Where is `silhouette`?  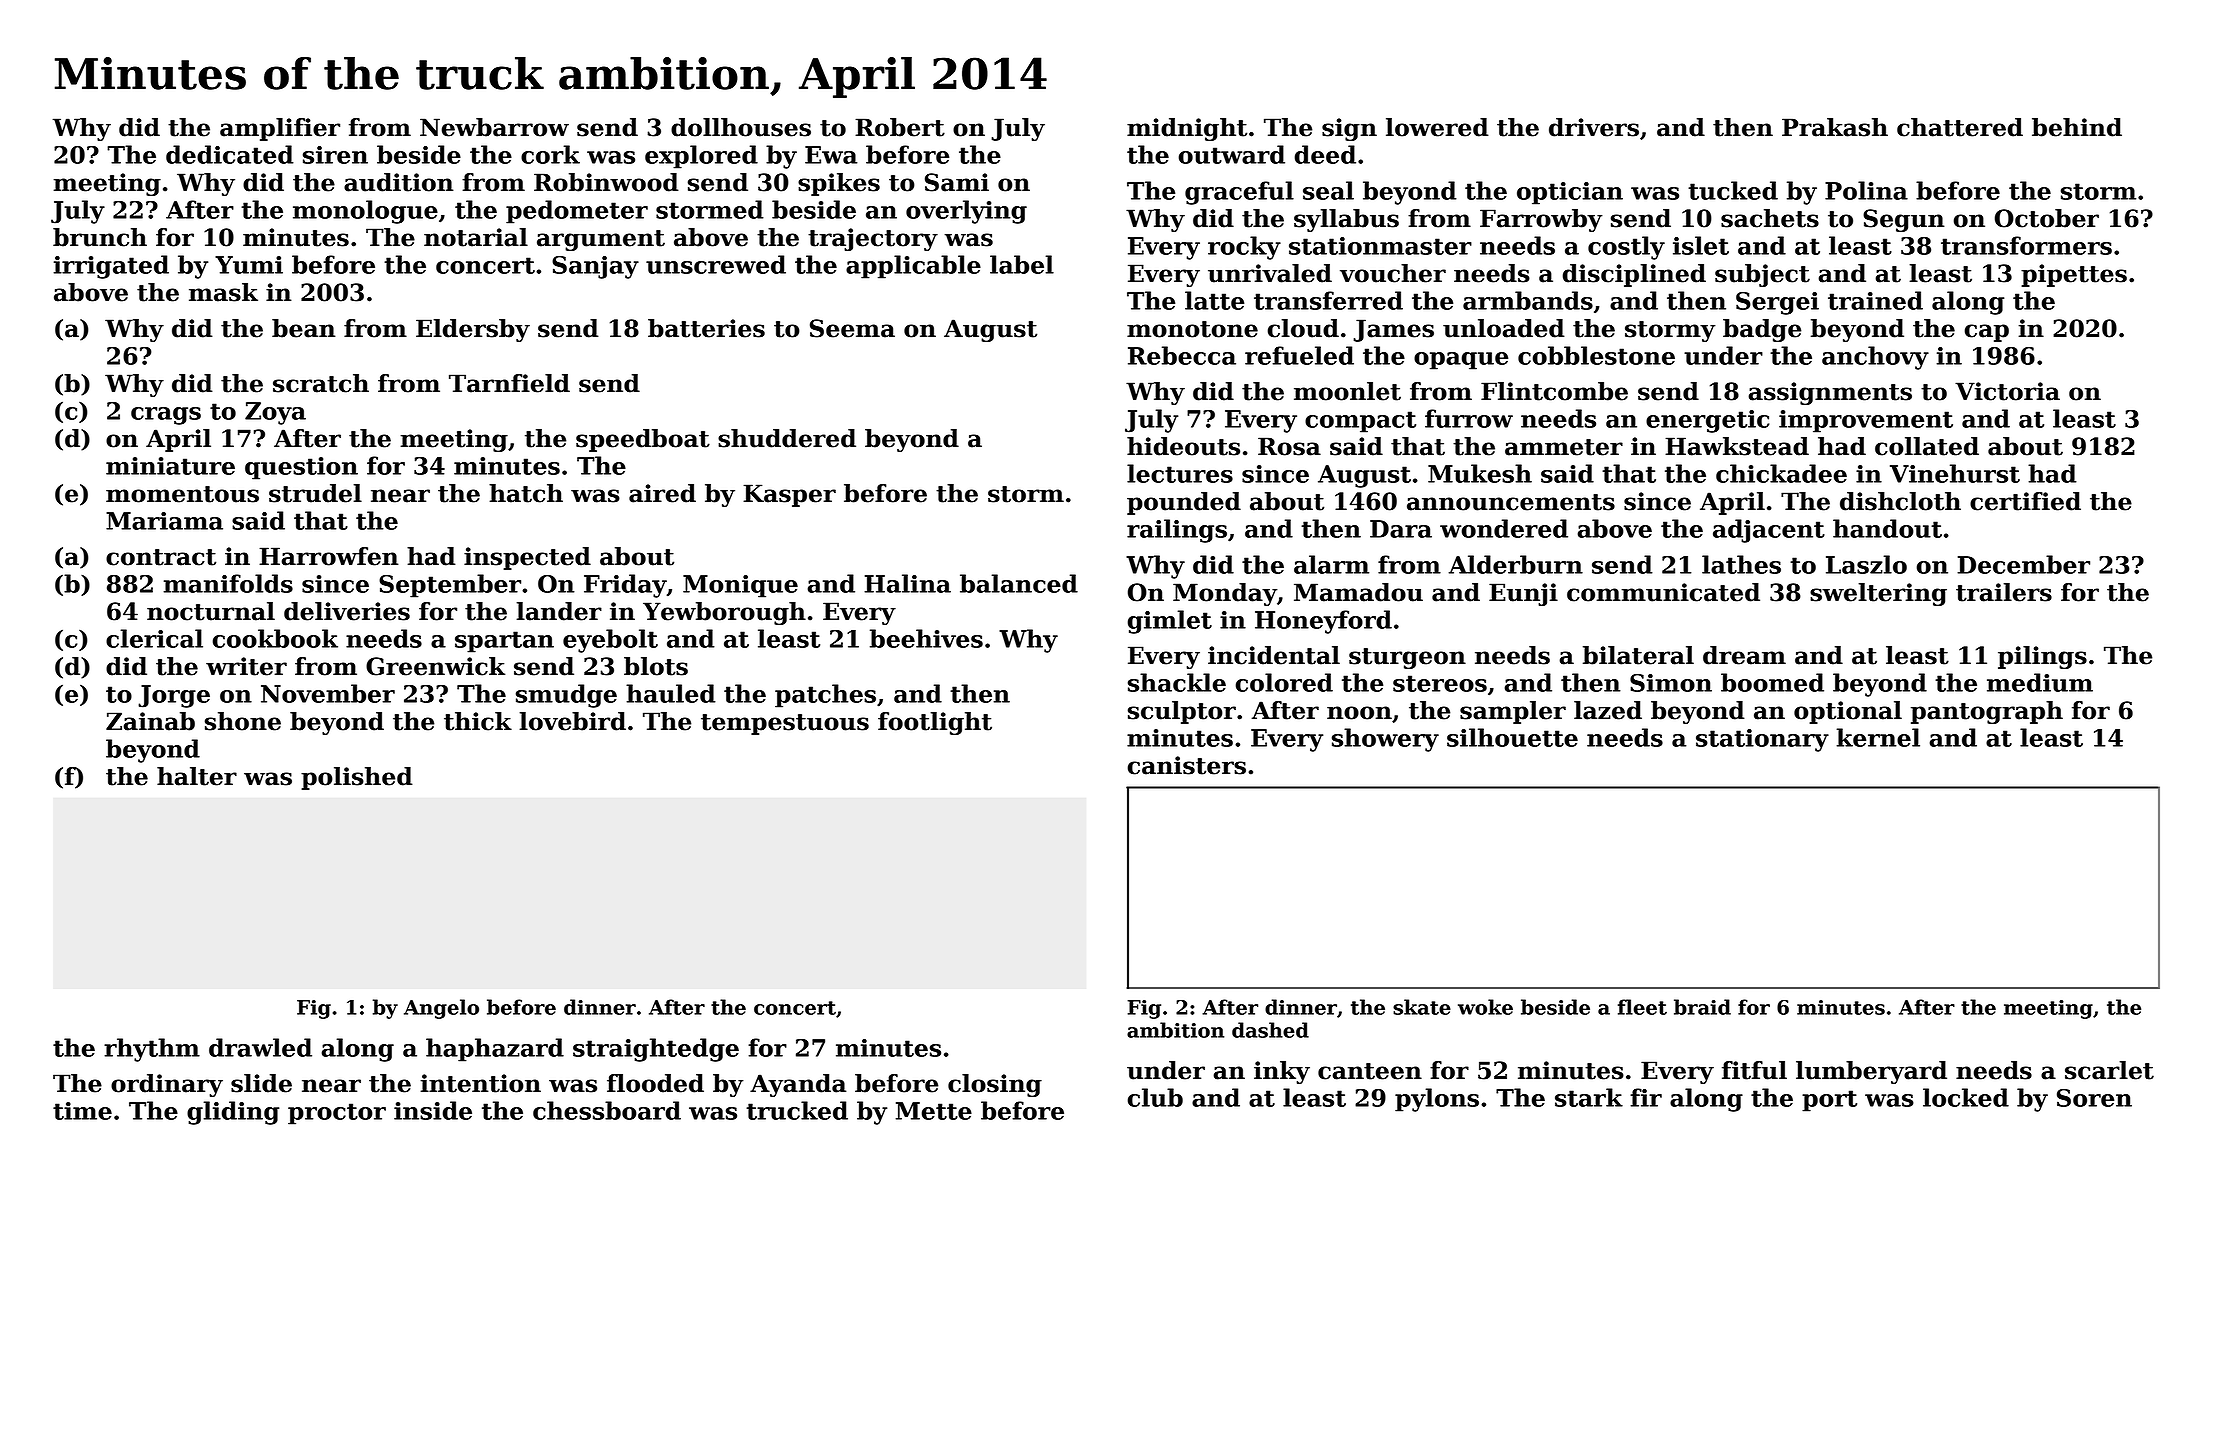
silhouette is located at coordinates (1512, 737).
